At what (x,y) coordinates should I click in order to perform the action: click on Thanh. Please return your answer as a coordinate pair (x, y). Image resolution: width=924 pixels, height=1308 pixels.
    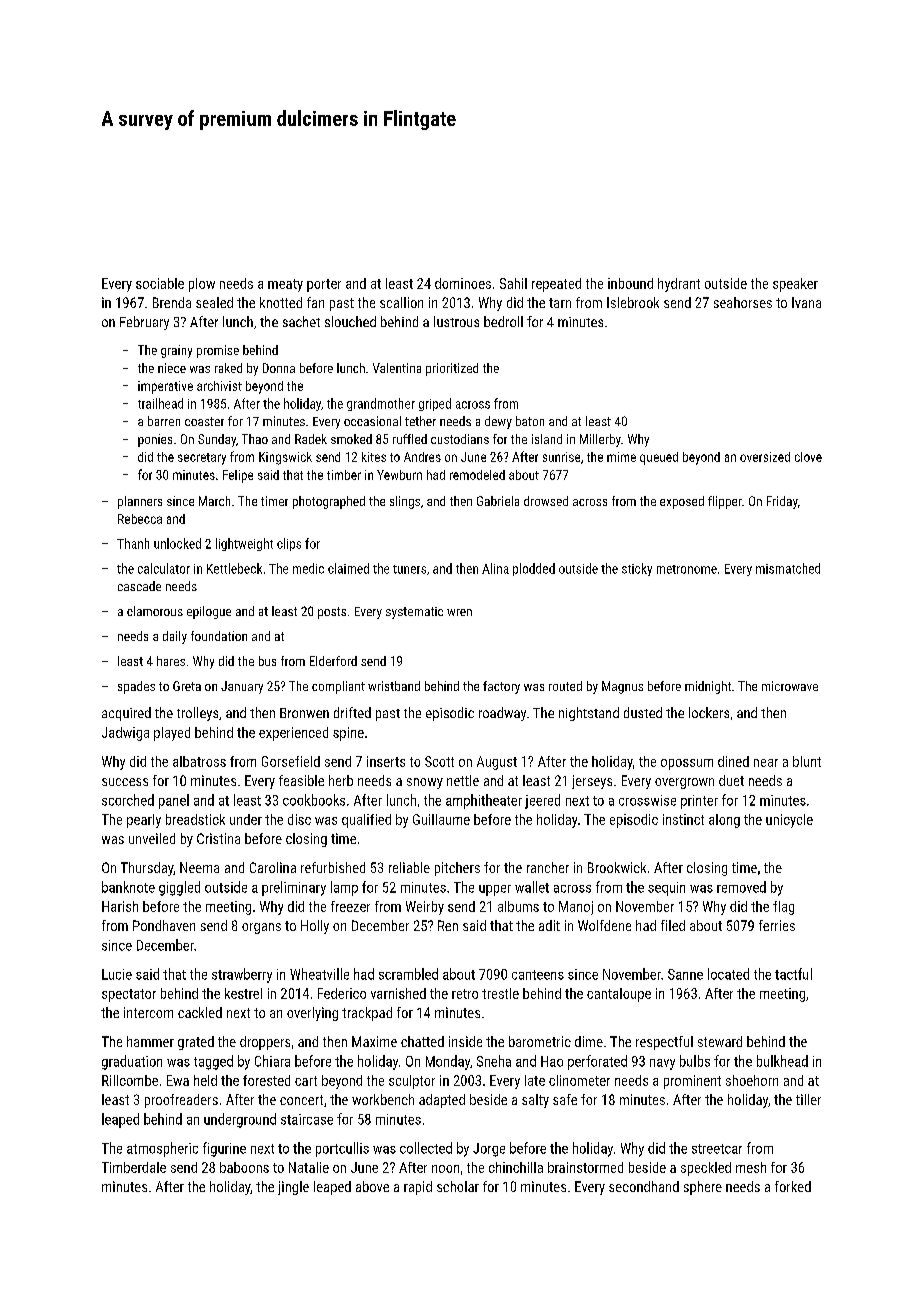
    Looking at the image, I should click on (133, 543).
